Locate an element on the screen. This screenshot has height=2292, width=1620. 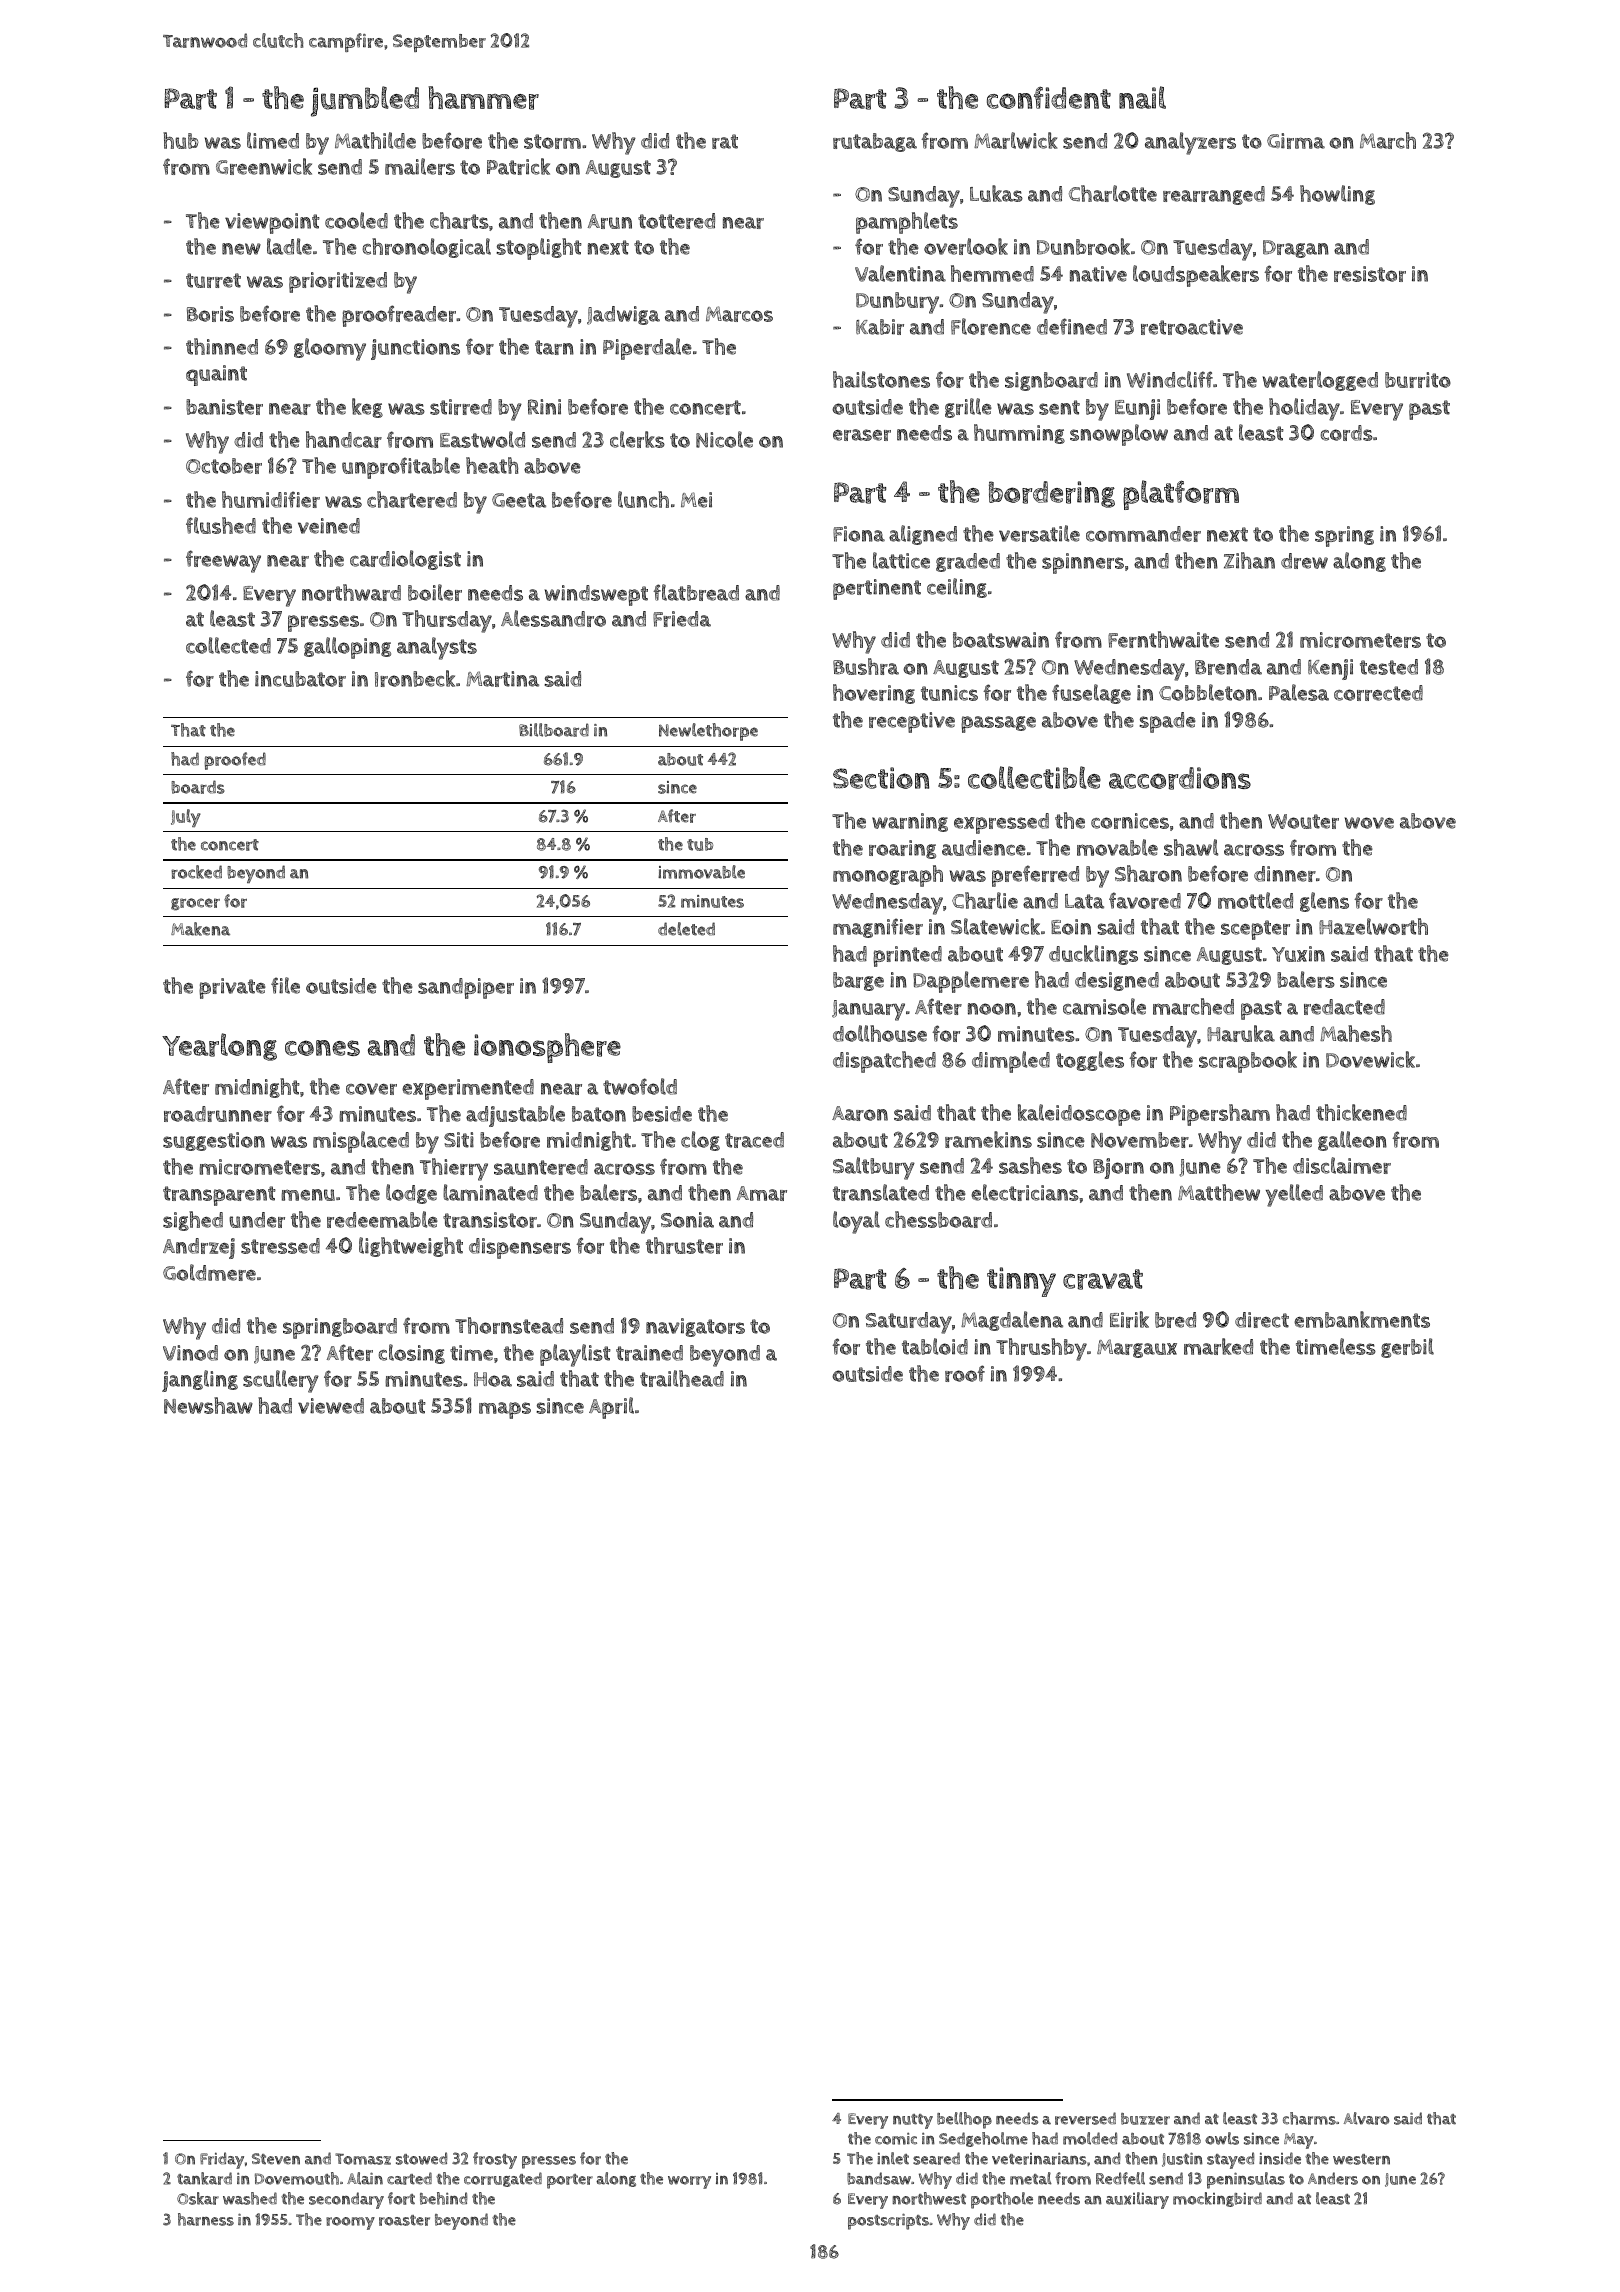
Valentina is located at coordinates (900, 273).
